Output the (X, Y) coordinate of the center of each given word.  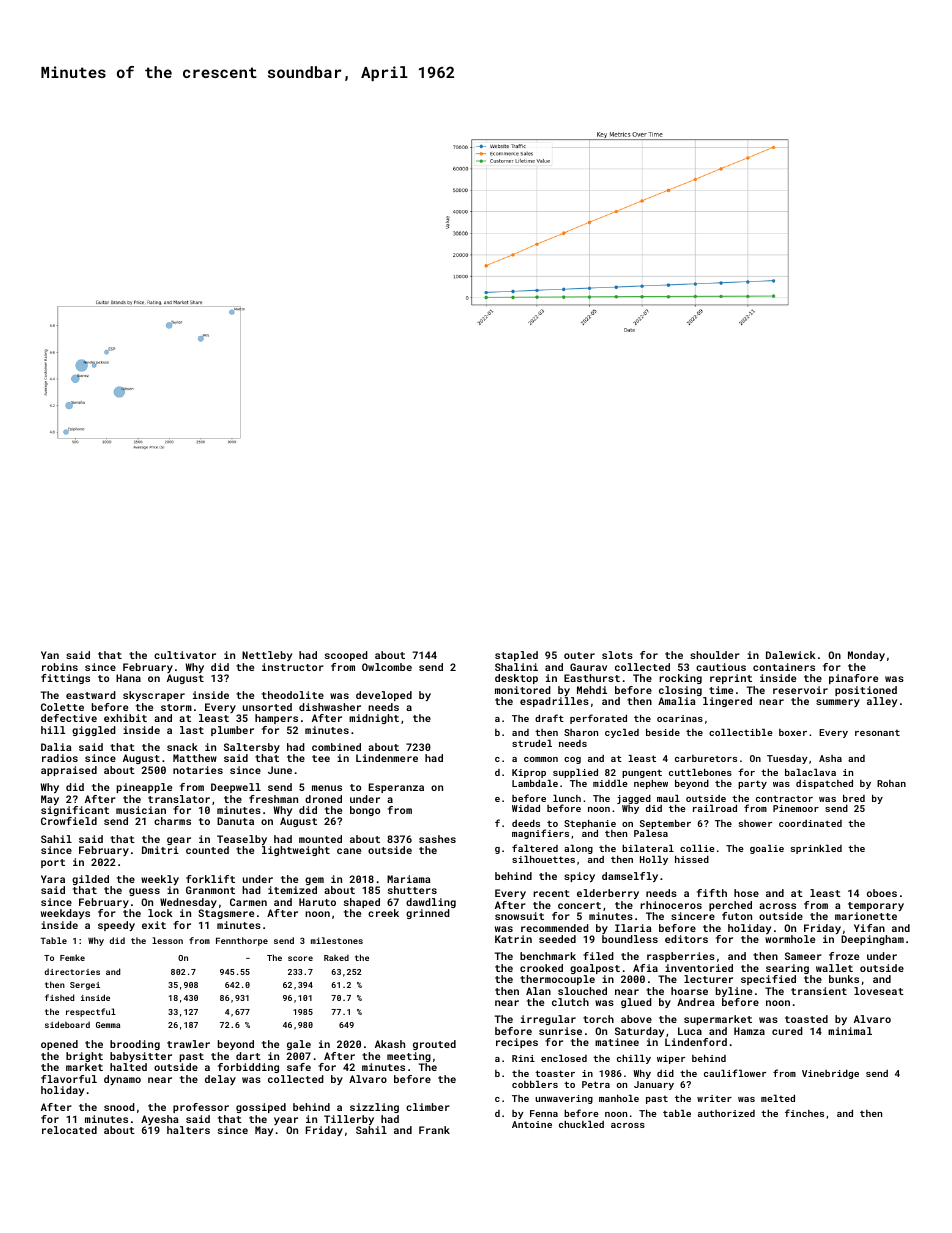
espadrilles (554, 702)
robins (60, 667)
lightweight (296, 851)
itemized (292, 890)
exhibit (125, 718)
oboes (882, 893)
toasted (806, 1019)
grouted (434, 1045)
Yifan (869, 928)
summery (838, 703)
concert (579, 905)
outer (579, 655)
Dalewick (791, 655)
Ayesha (160, 1120)
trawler (188, 1044)
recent (551, 893)
